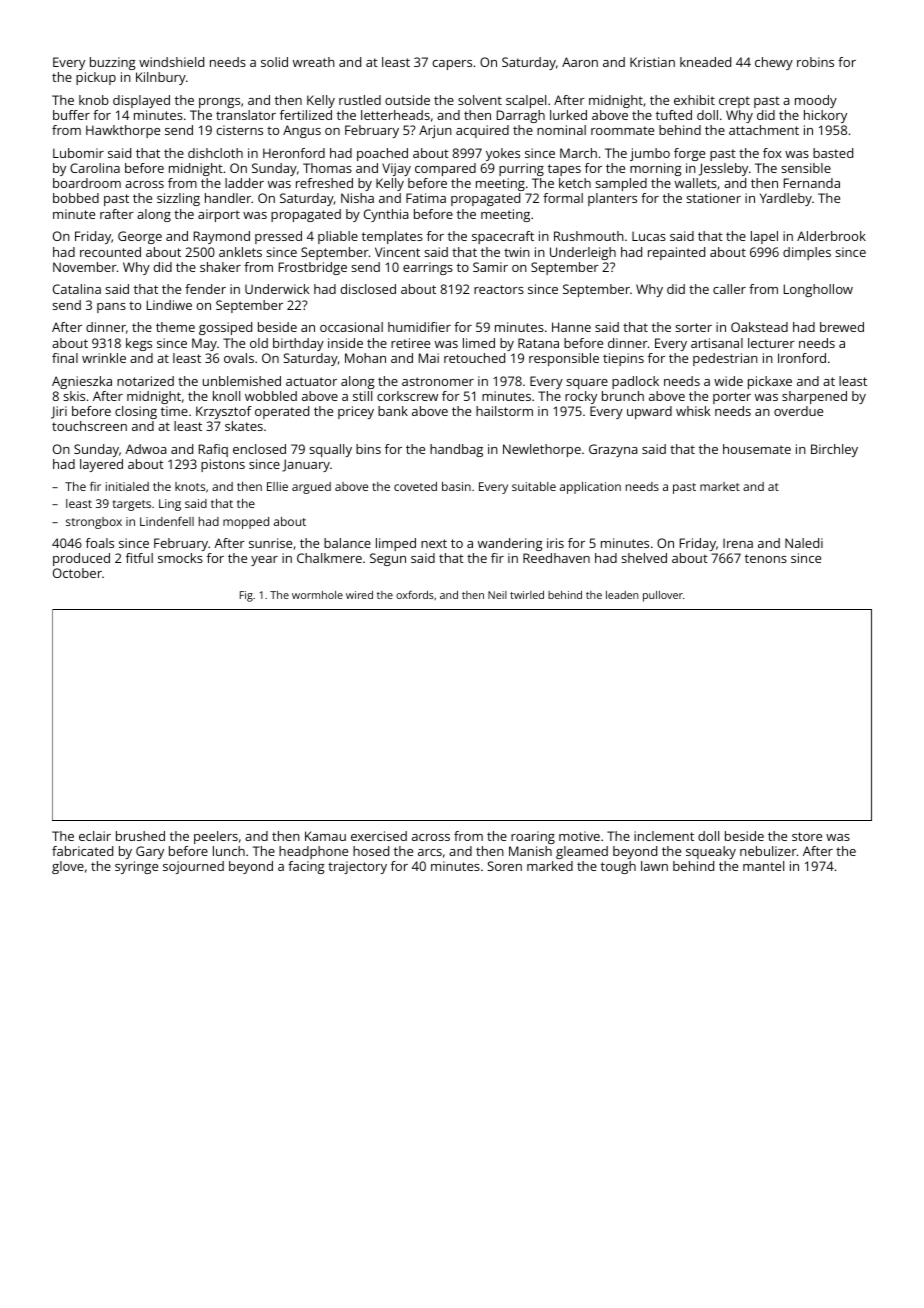 The image size is (924, 1308). What do you see at coordinates (77, 573) in the document?
I see `October` at bounding box center [77, 573].
